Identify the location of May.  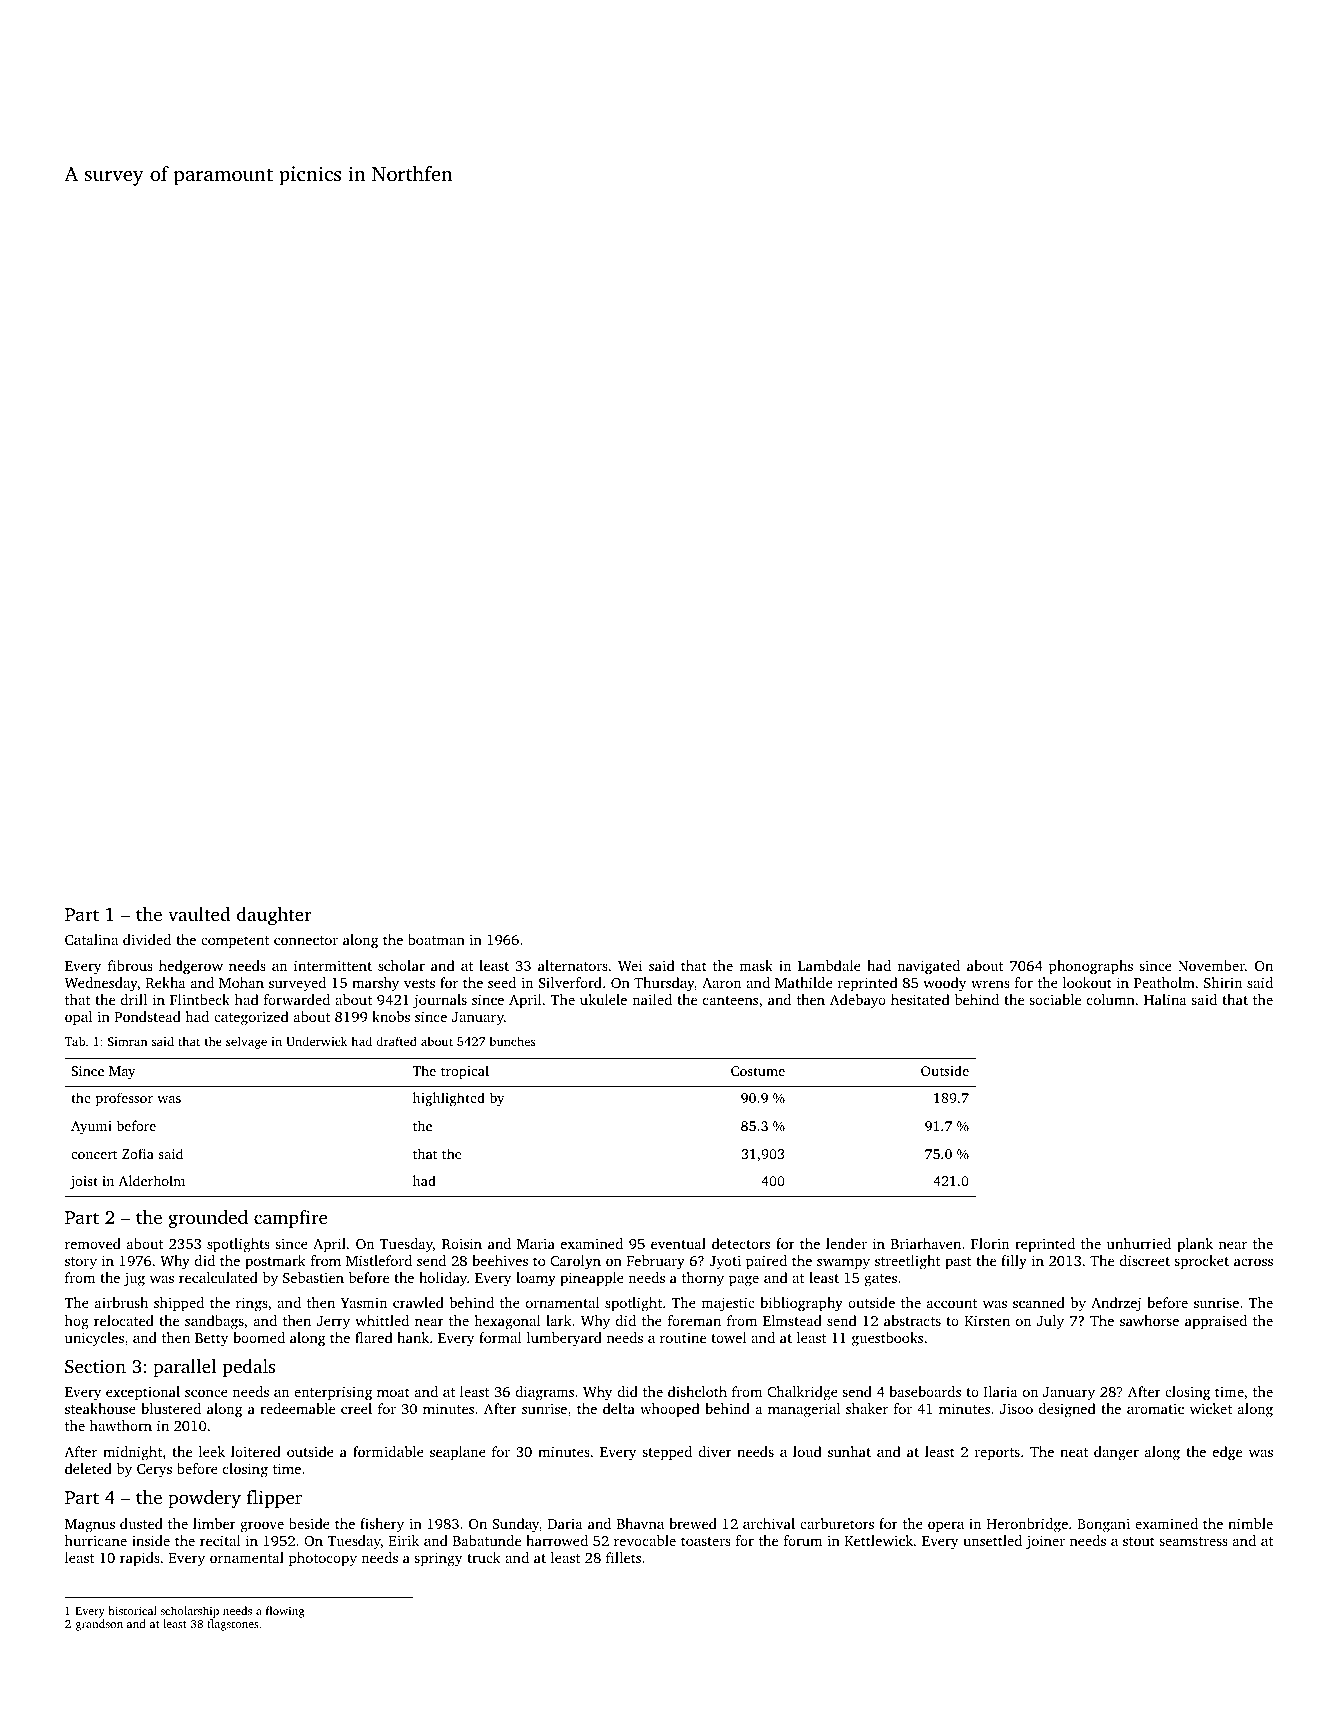
(122, 1072).
